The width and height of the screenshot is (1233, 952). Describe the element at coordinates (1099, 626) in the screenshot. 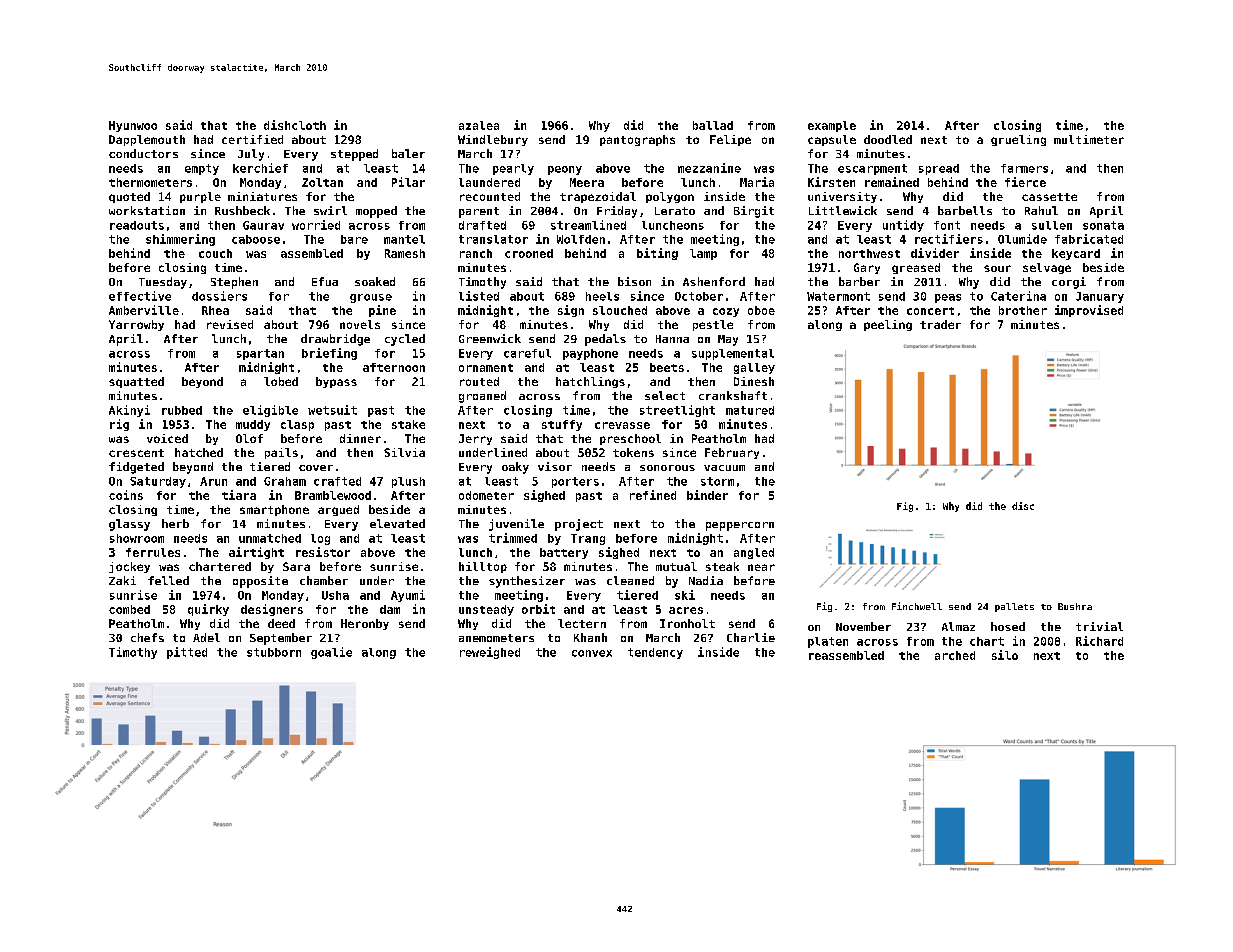

I see `trivial` at that location.
